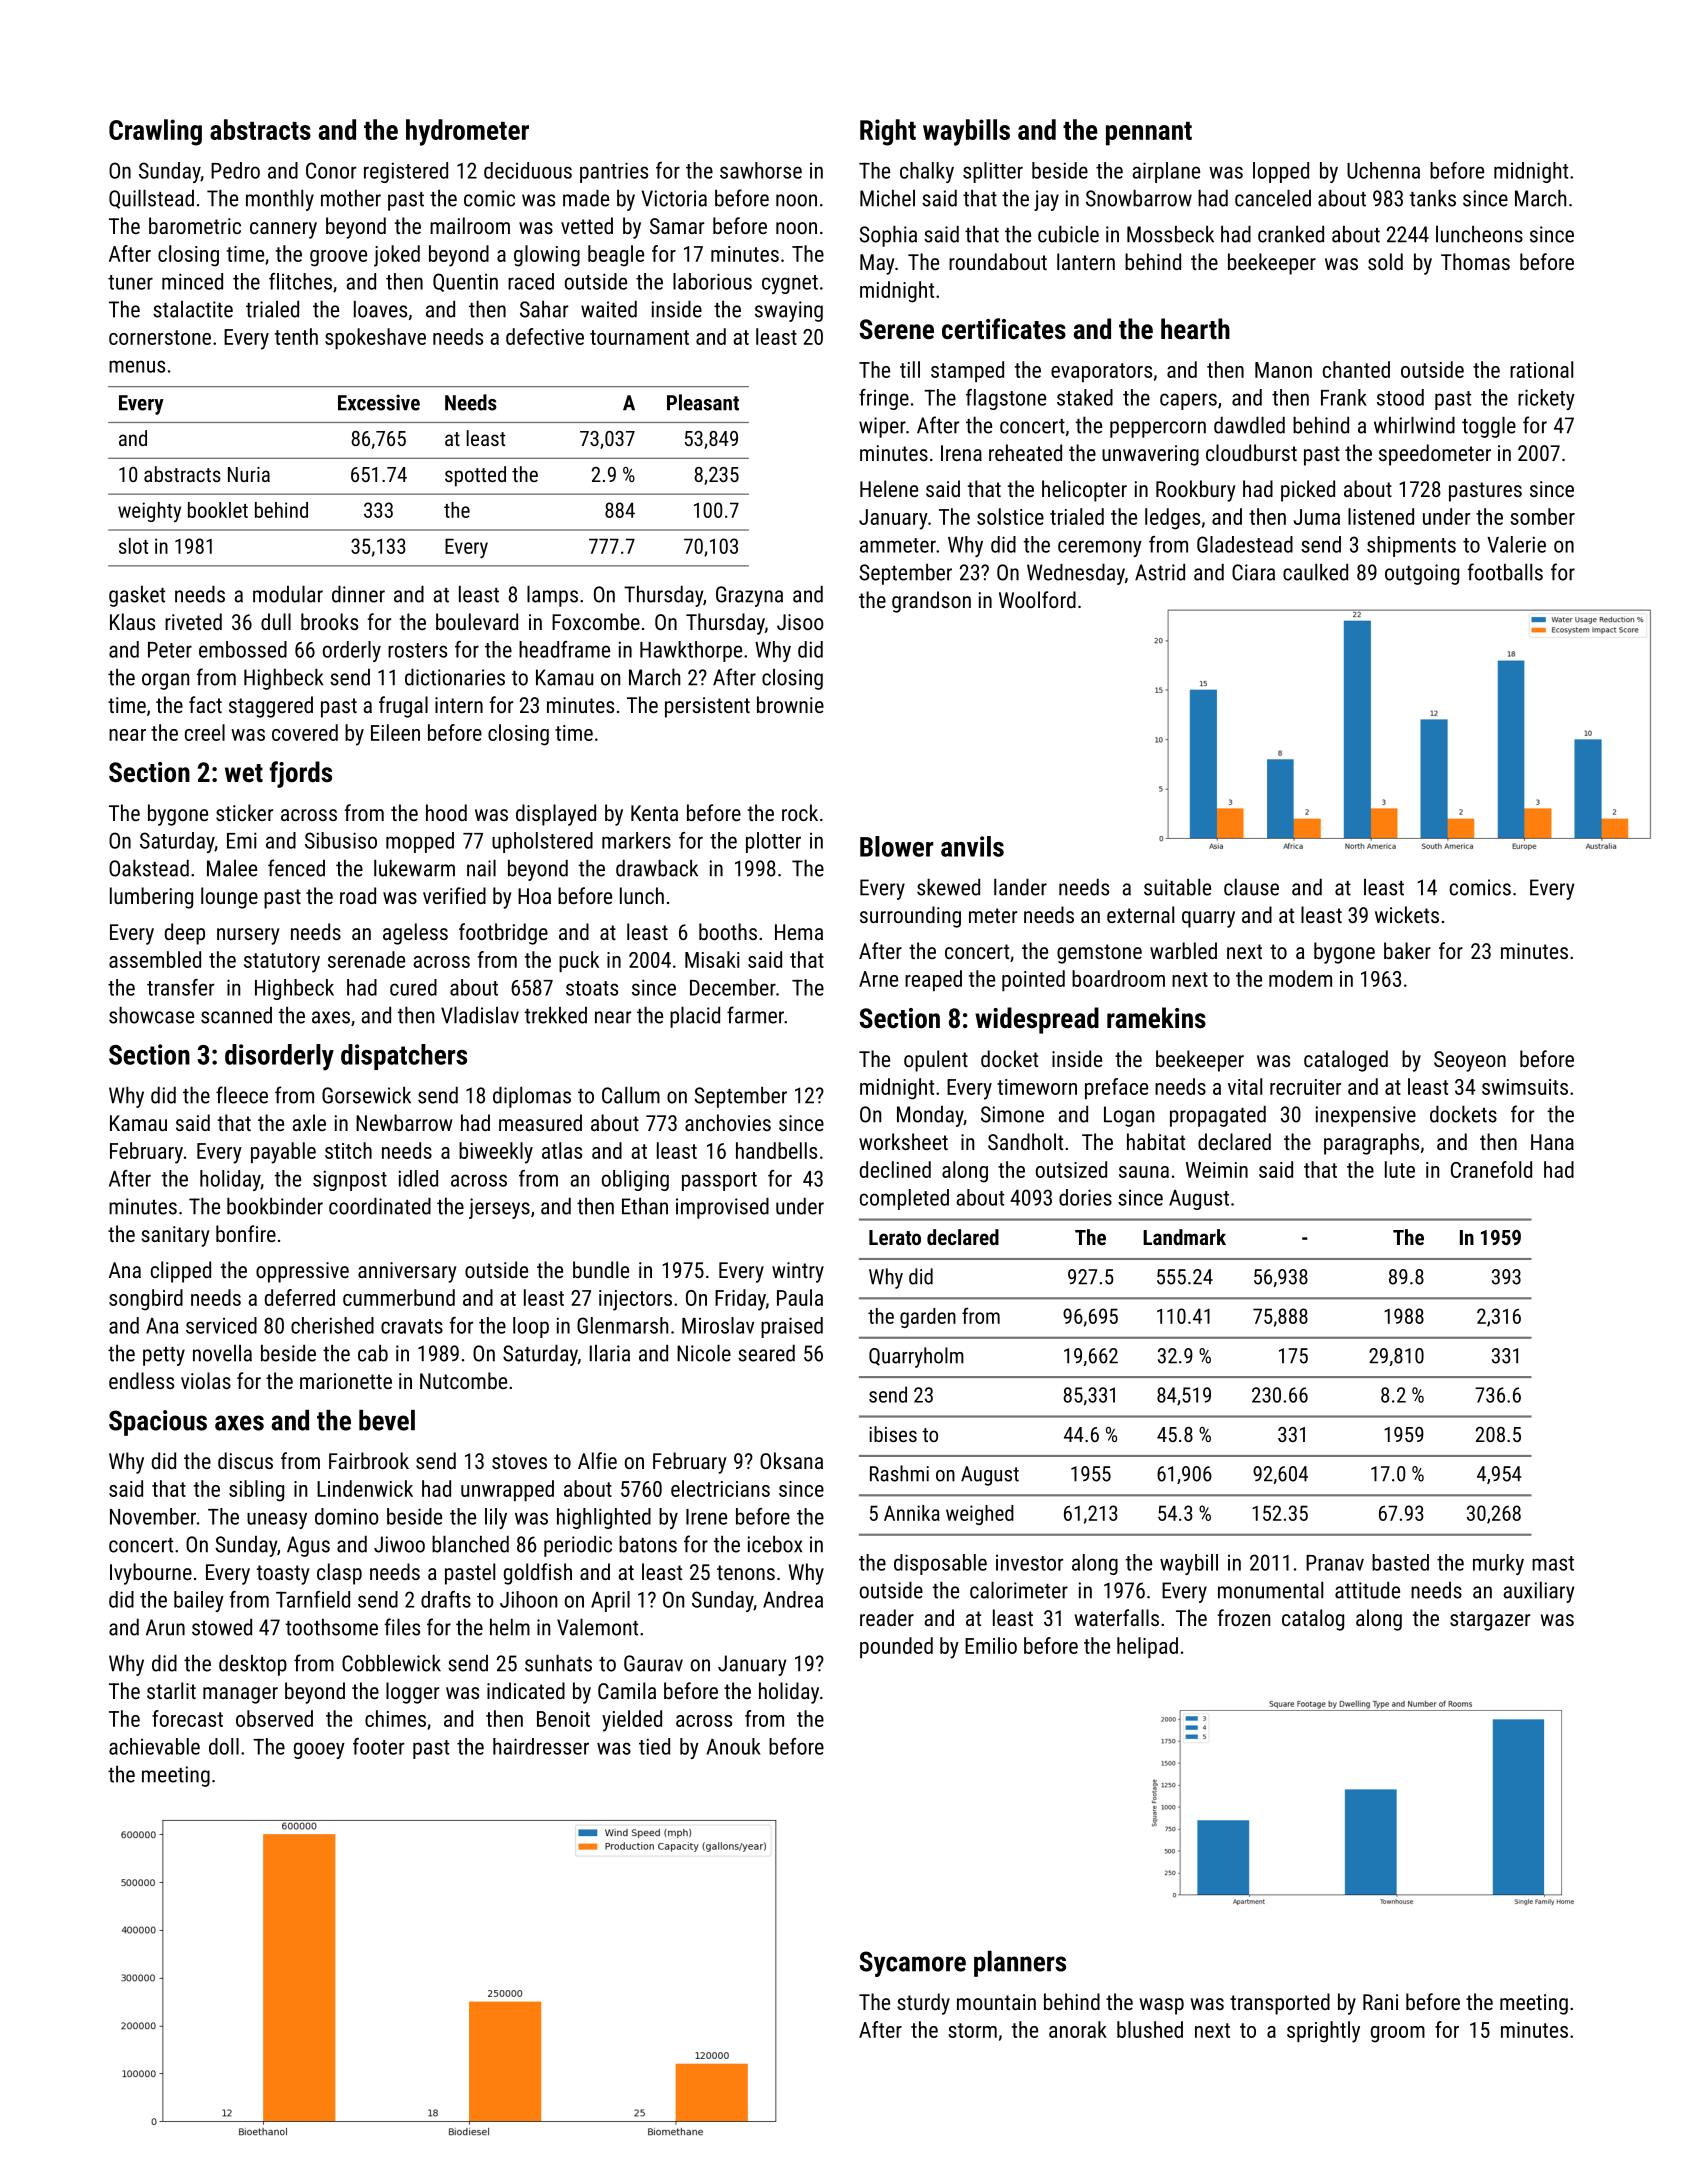 The height and width of the screenshot is (2178, 1683). I want to click on stargazer, so click(1490, 1621).
